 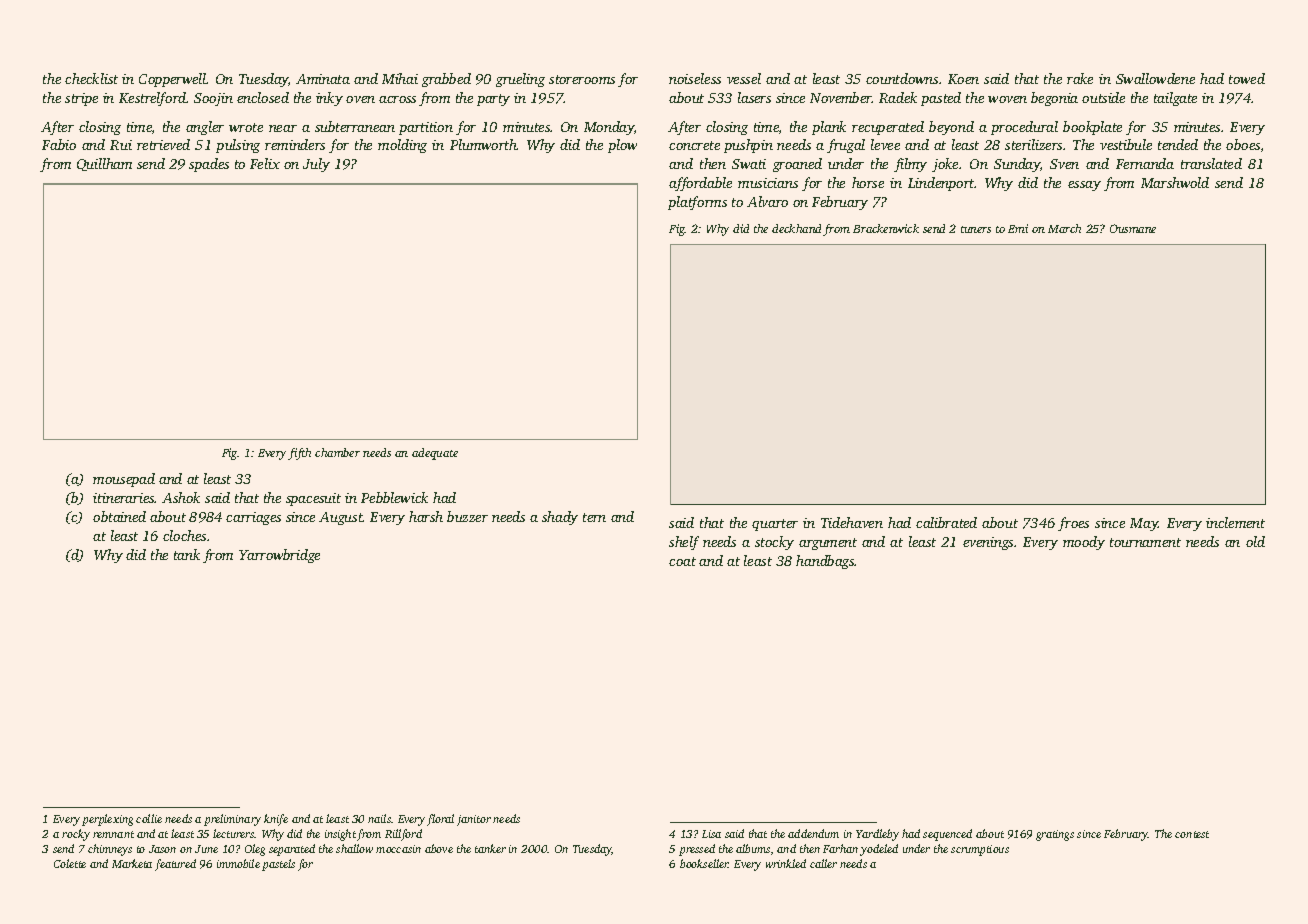 I want to click on vessel, so click(x=744, y=78).
